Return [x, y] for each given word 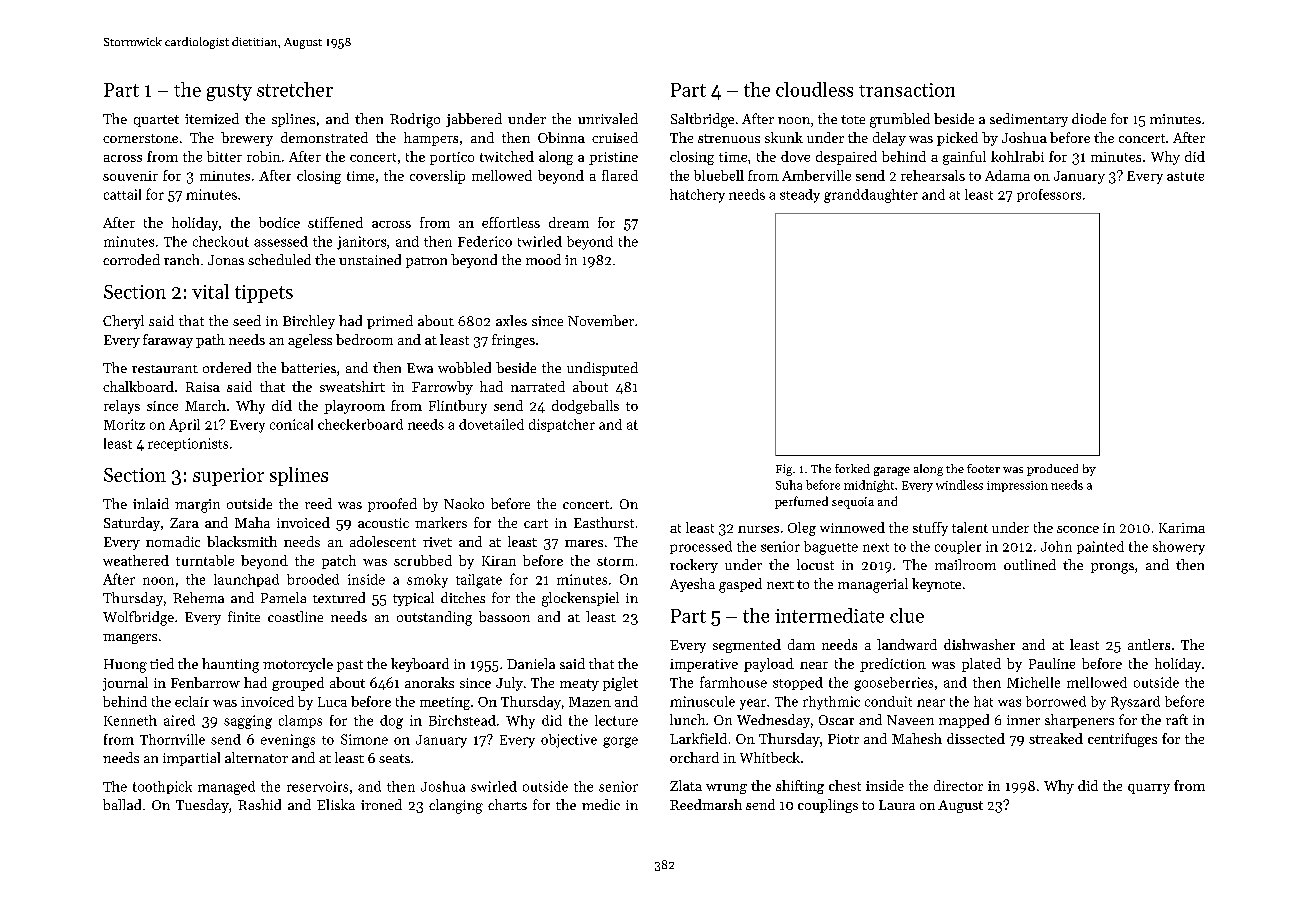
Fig [784, 470]
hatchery [697, 196]
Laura [897, 805]
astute [1185, 176]
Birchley [309, 322]
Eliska [336, 804]
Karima [1182, 528]
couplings [828, 806]
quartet [156, 121]
